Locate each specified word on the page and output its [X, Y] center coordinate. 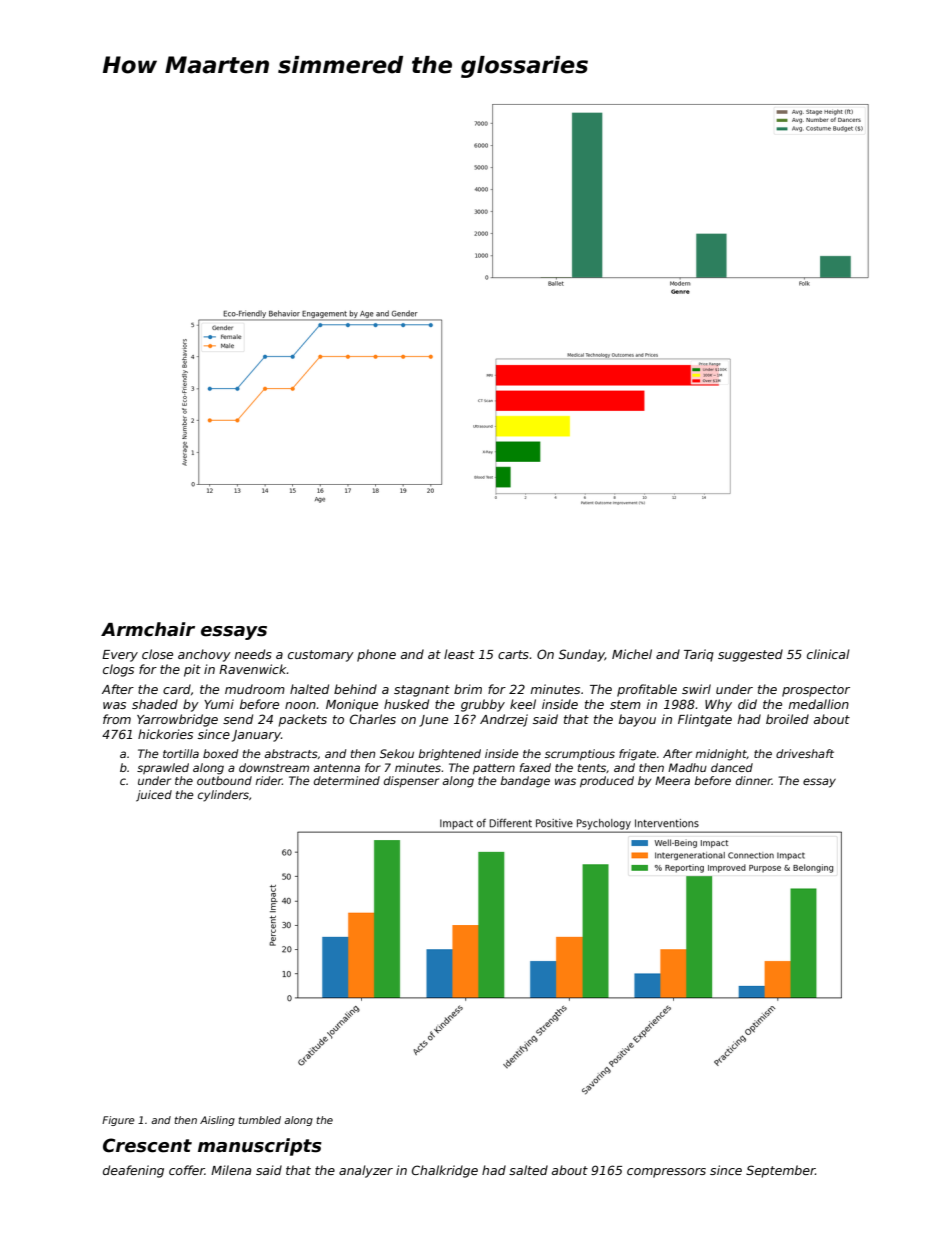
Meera [672, 780]
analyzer [366, 1171]
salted [528, 1170]
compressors [666, 1173]
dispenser [411, 781]
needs [253, 654]
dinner [754, 780]
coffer [187, 1170]
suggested [750, 655]
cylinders [223, 796]
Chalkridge [445, 1171]
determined [347, 780]
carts [513, 654]
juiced [154, 796]
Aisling [217, 1121]
